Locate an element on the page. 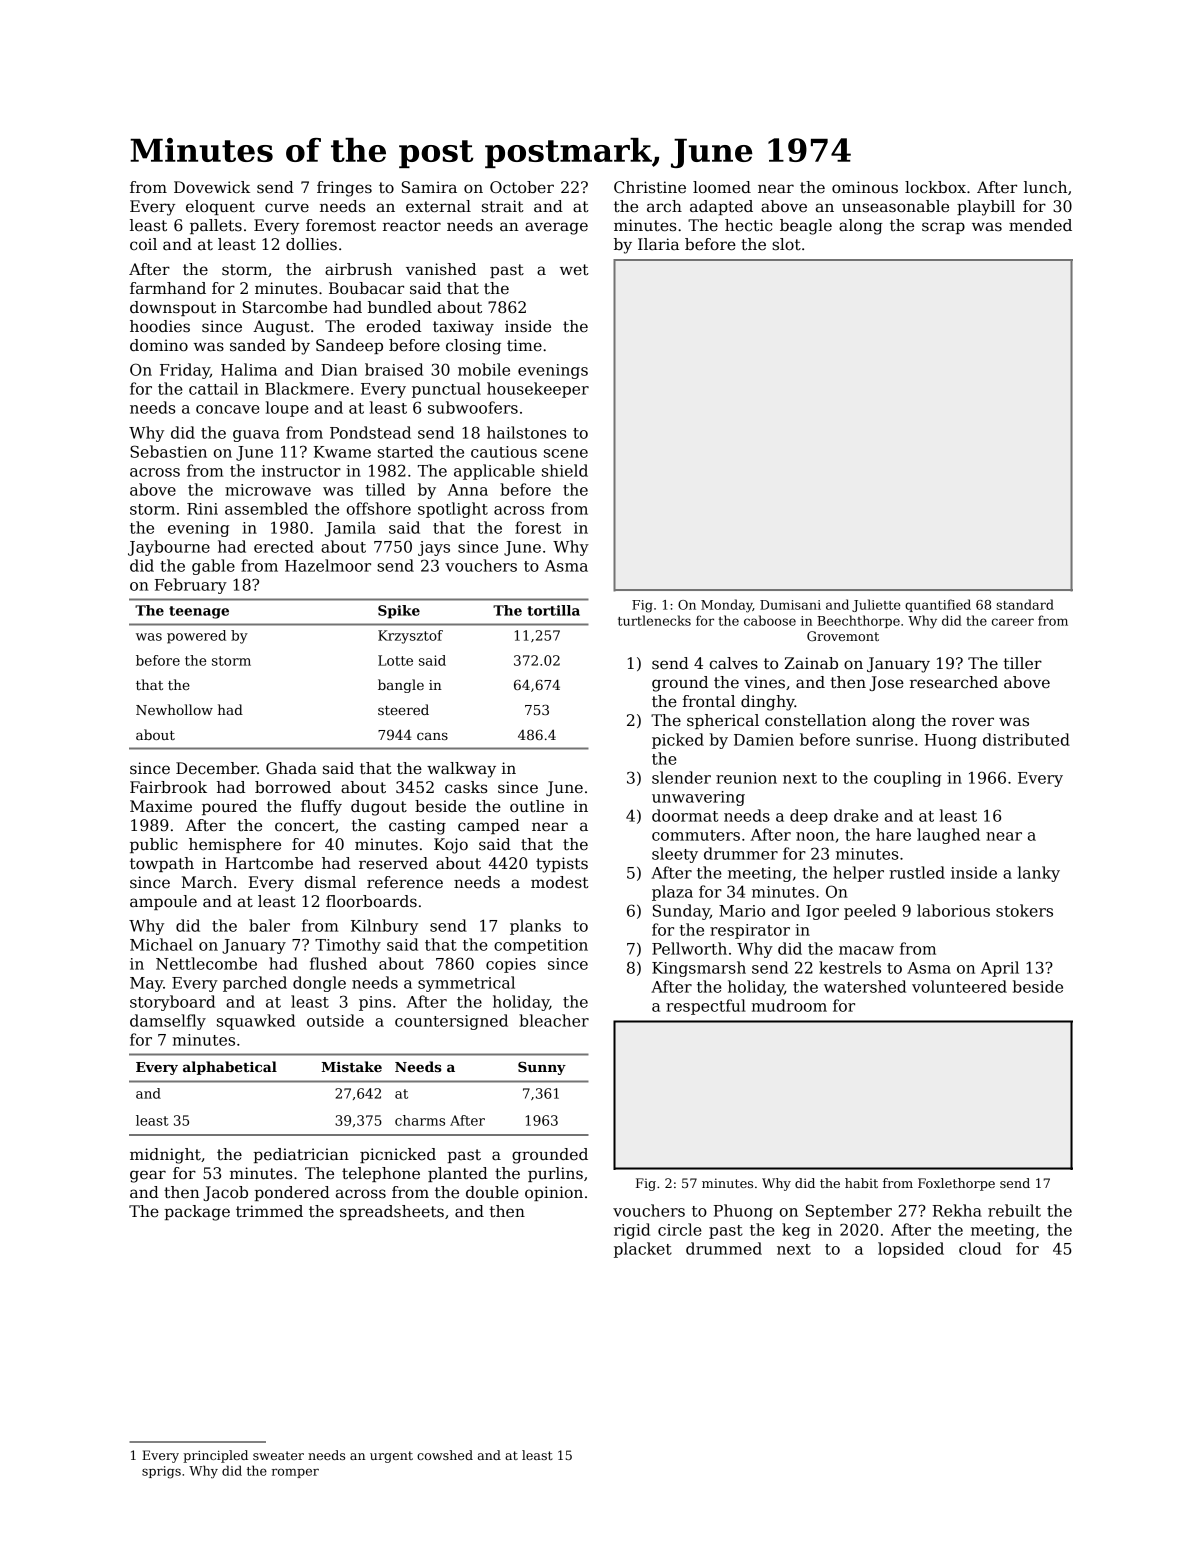  fringes is located at coordinates (344, 189).
